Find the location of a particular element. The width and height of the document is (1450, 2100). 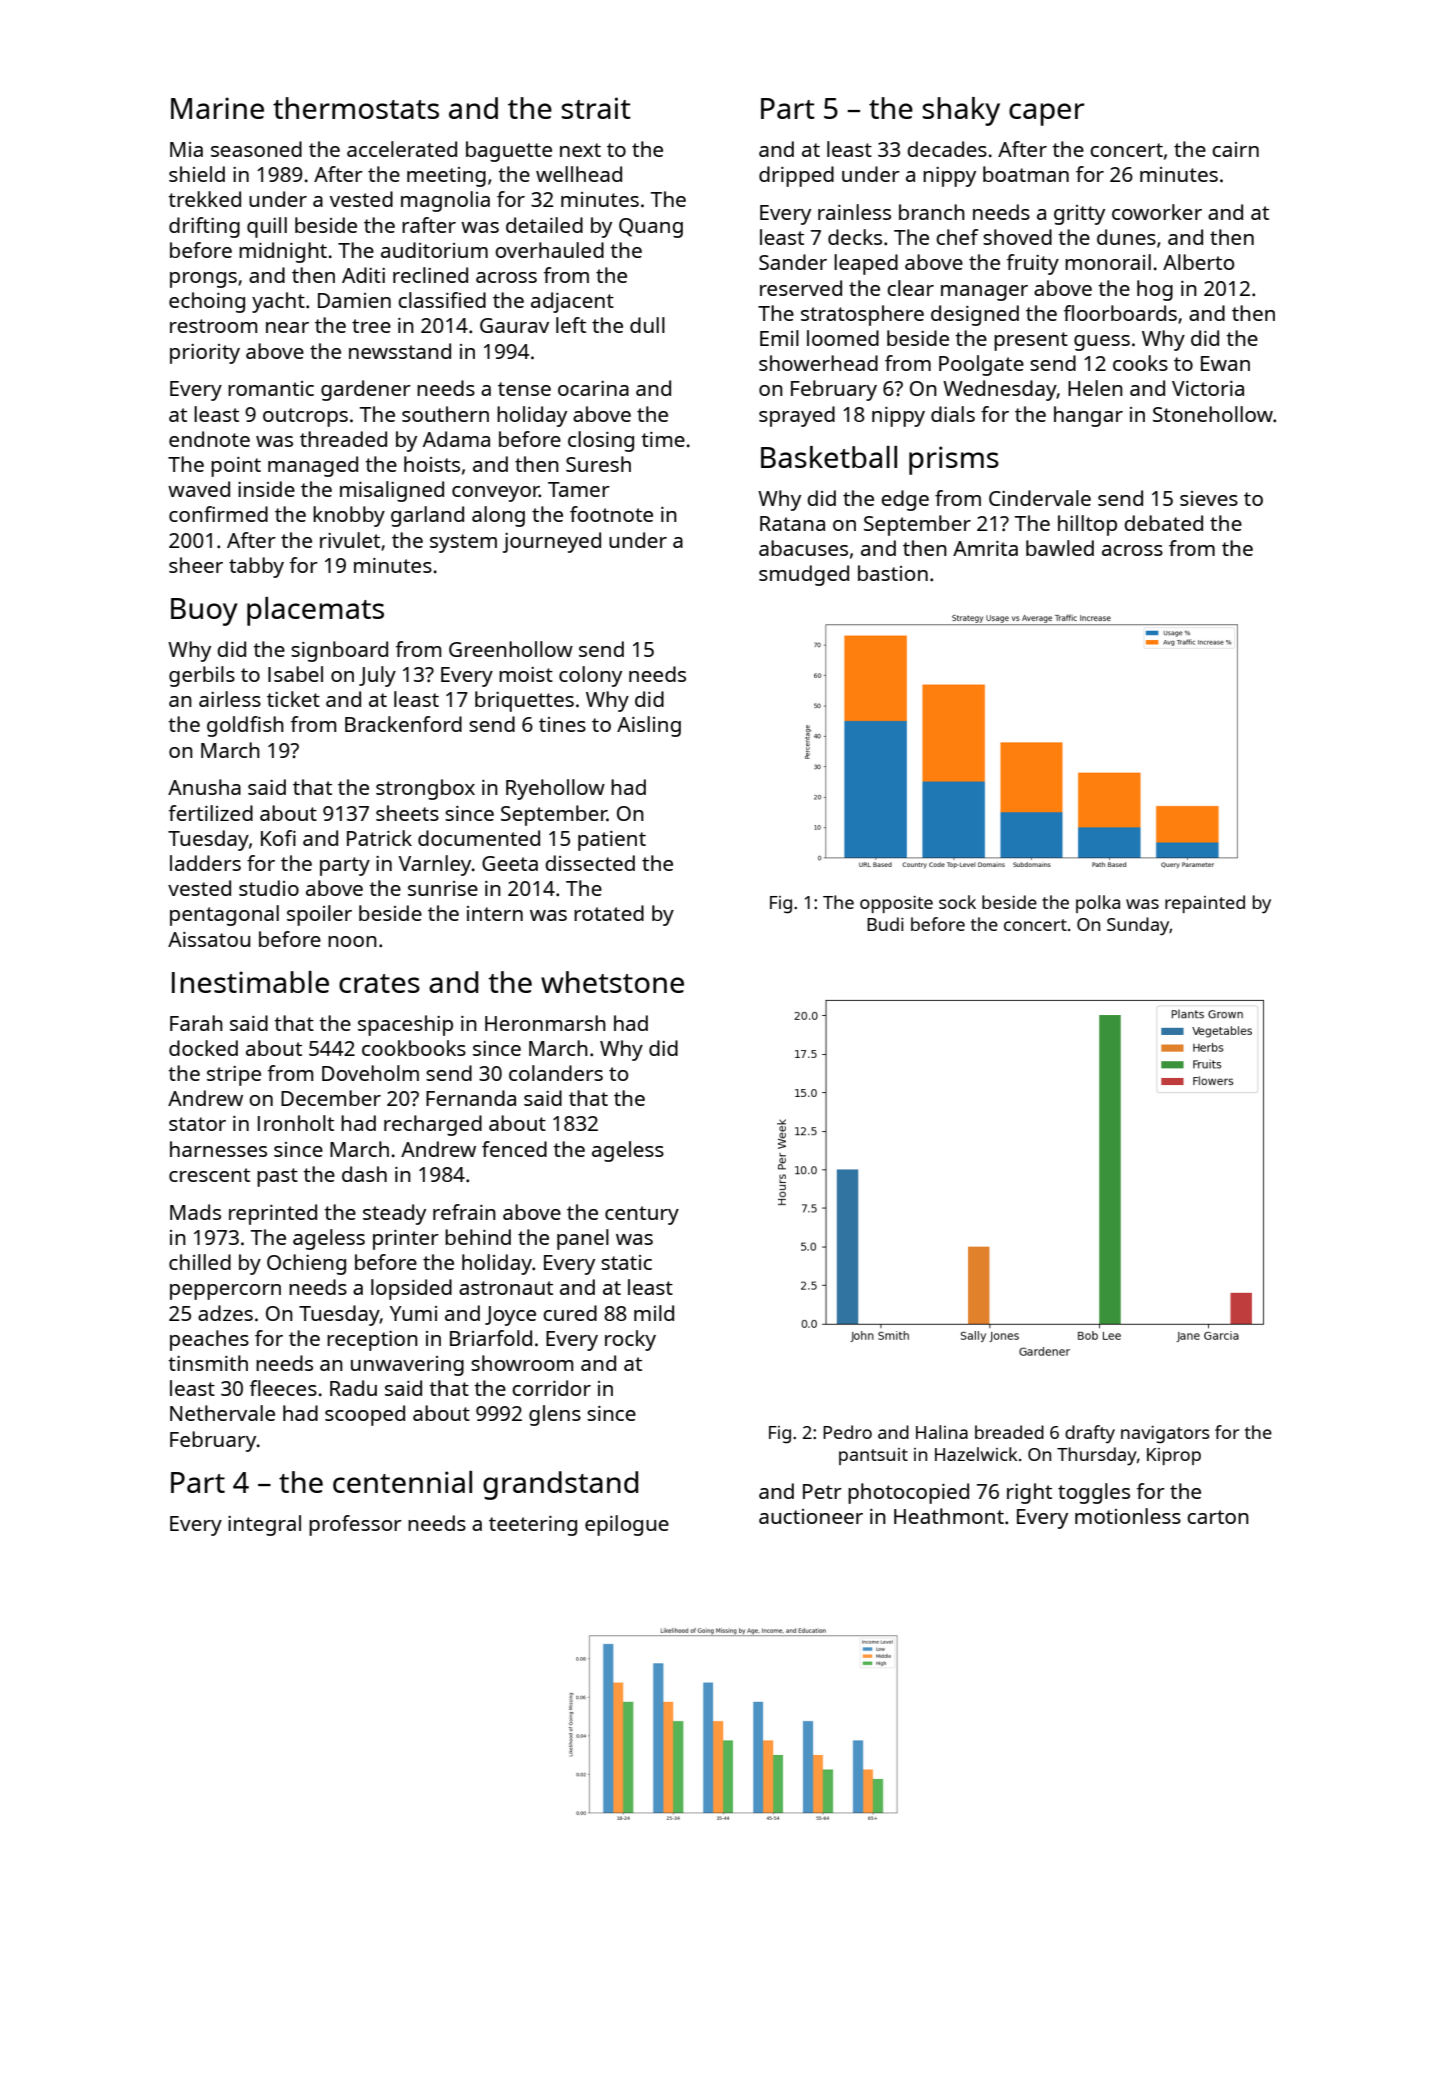

dissected is located at coordinates (590, 863).
